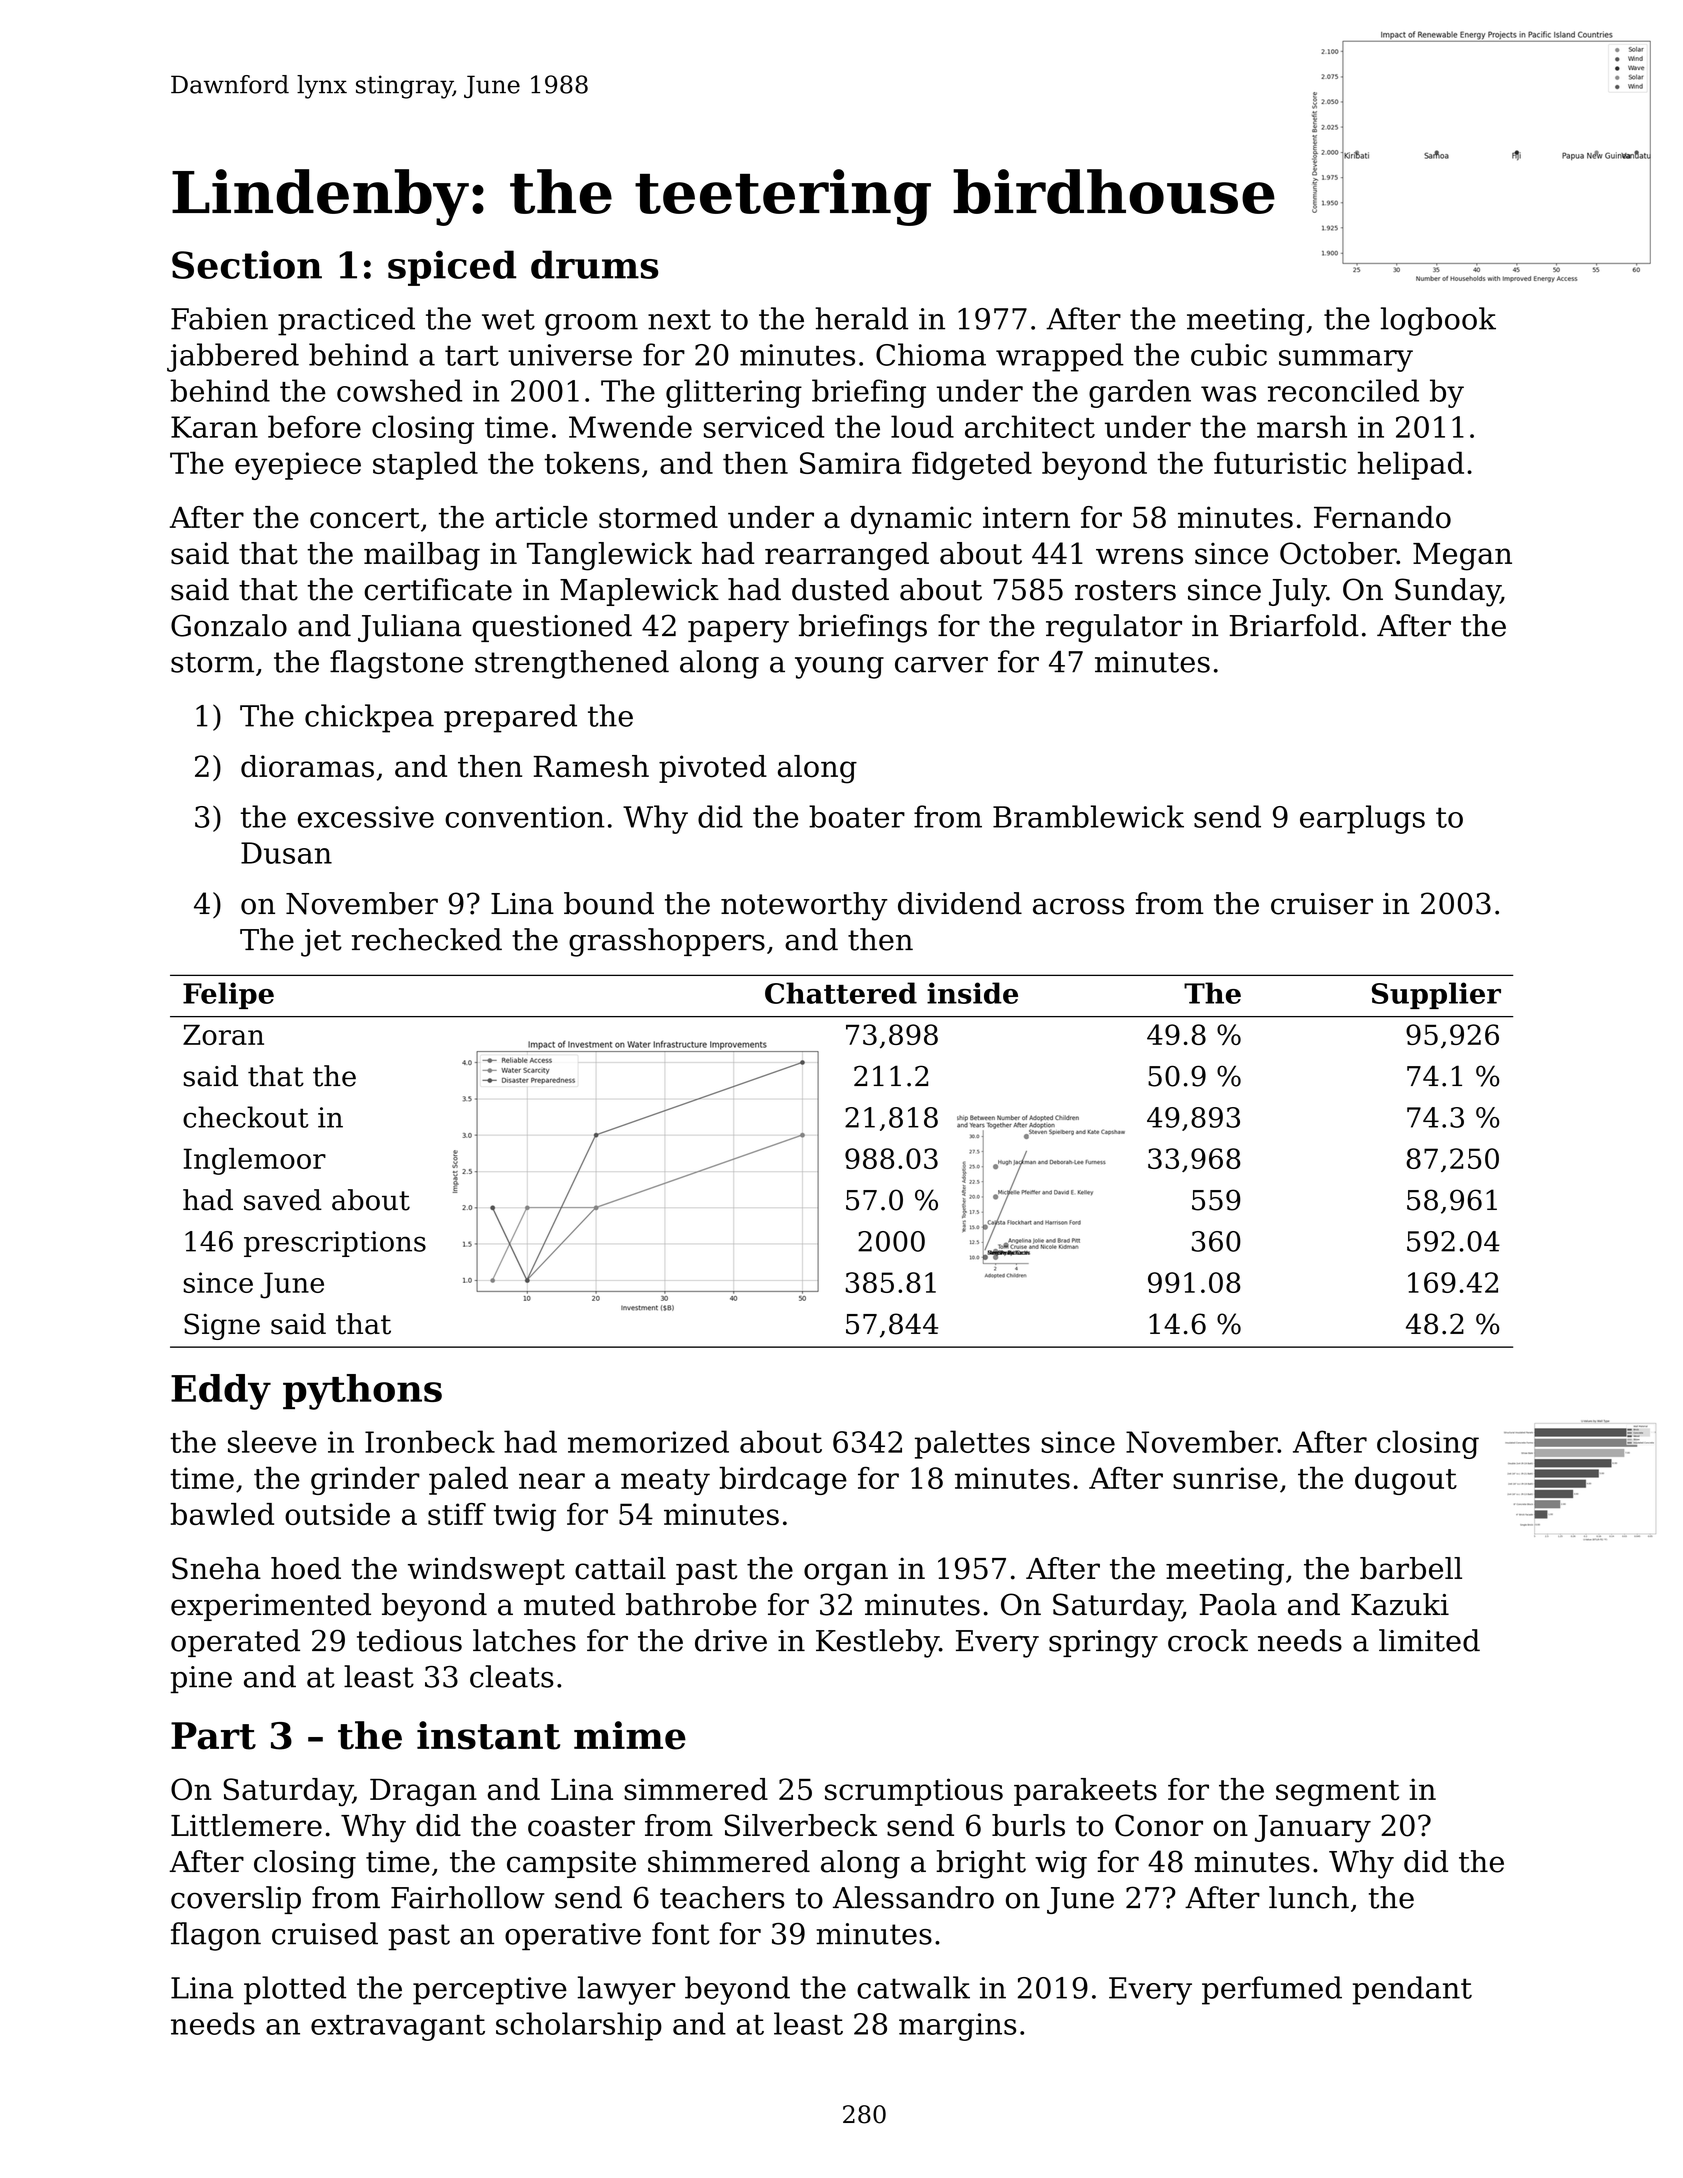  I want to click on earplugs, so click(1362, 819).
